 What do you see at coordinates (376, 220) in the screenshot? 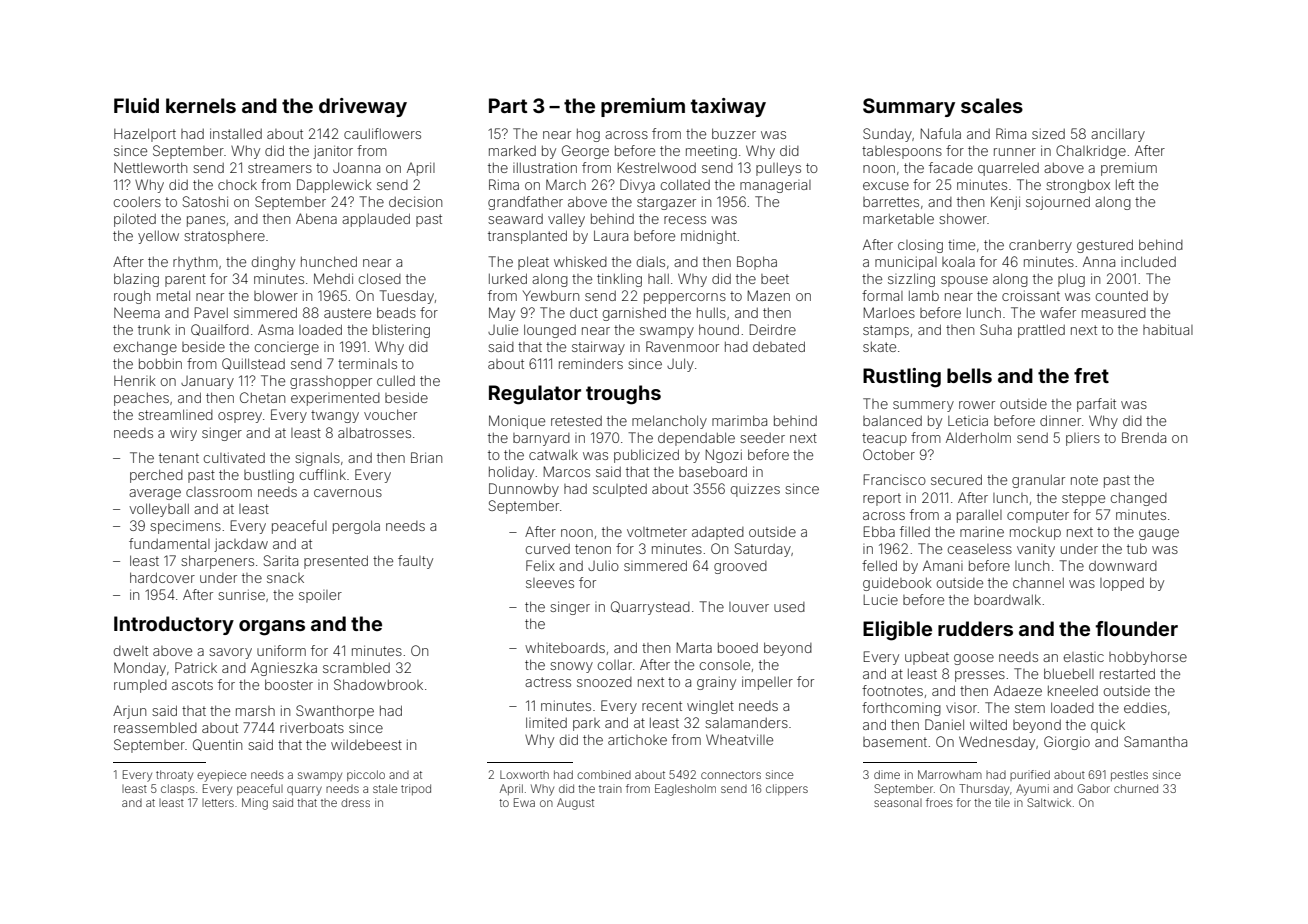
I see `applauded` at bounding box center [376, 220].
